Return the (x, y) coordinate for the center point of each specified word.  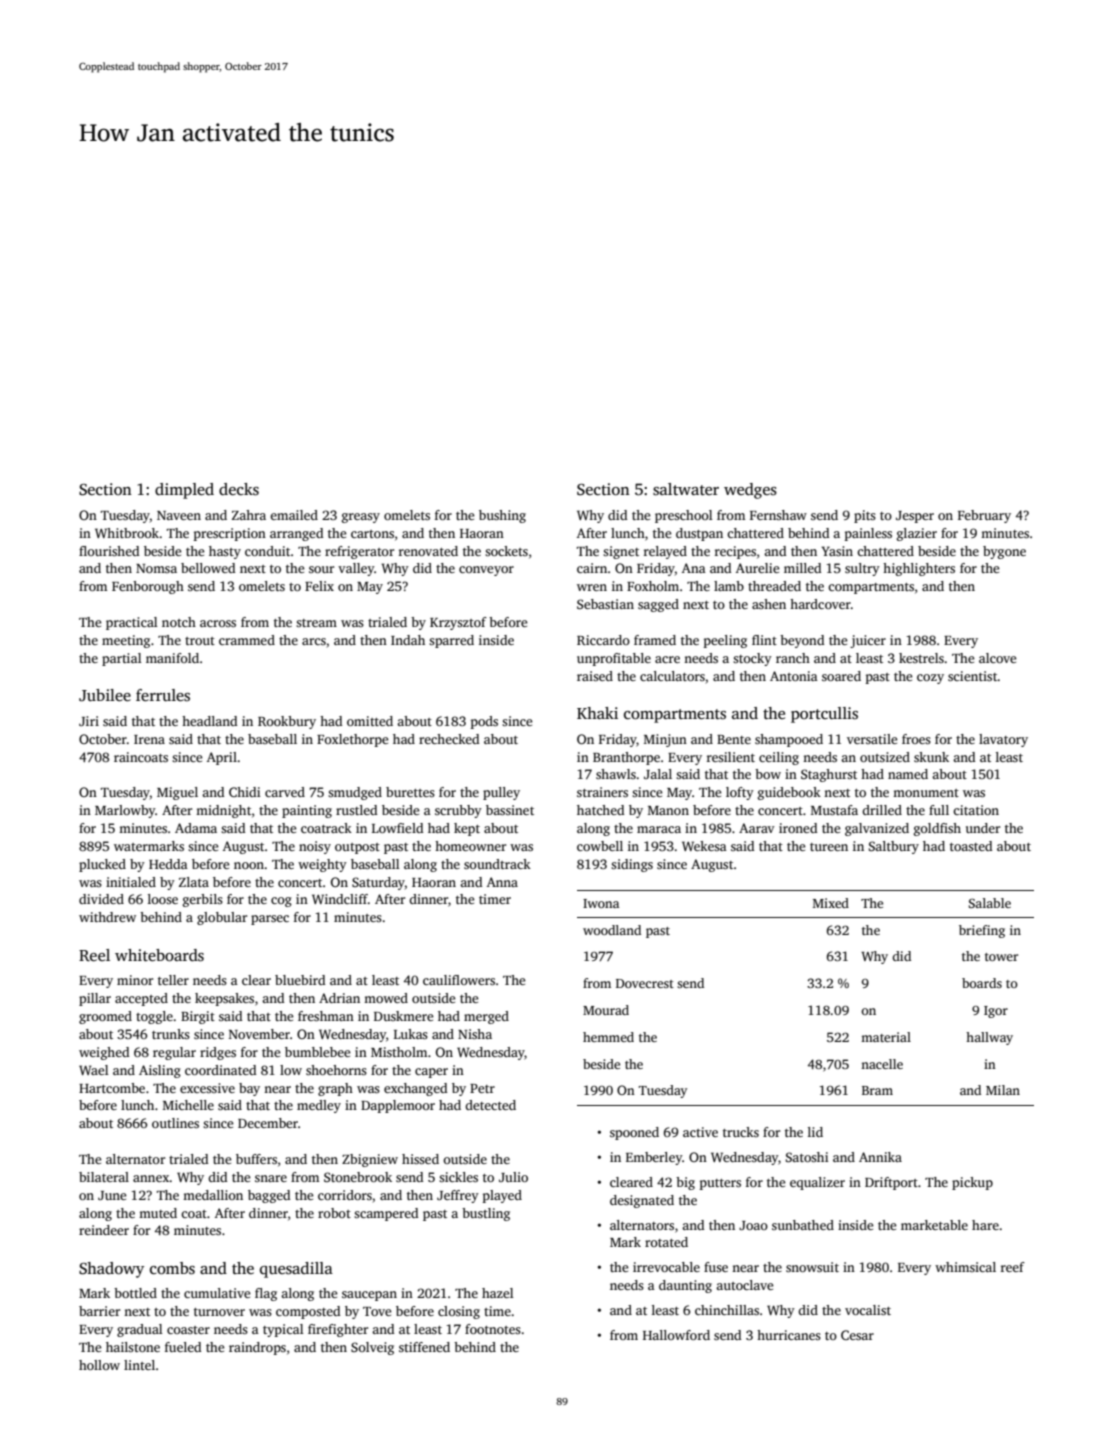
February (984, 516)
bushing (502, 516)
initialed (131, 882)
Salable (990, 903)
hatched (601, 810)
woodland (612, 930)
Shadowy (111, 1270)
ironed (798, 828)
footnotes (493, 1329)
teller (173, 980)
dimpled (184, 491)
